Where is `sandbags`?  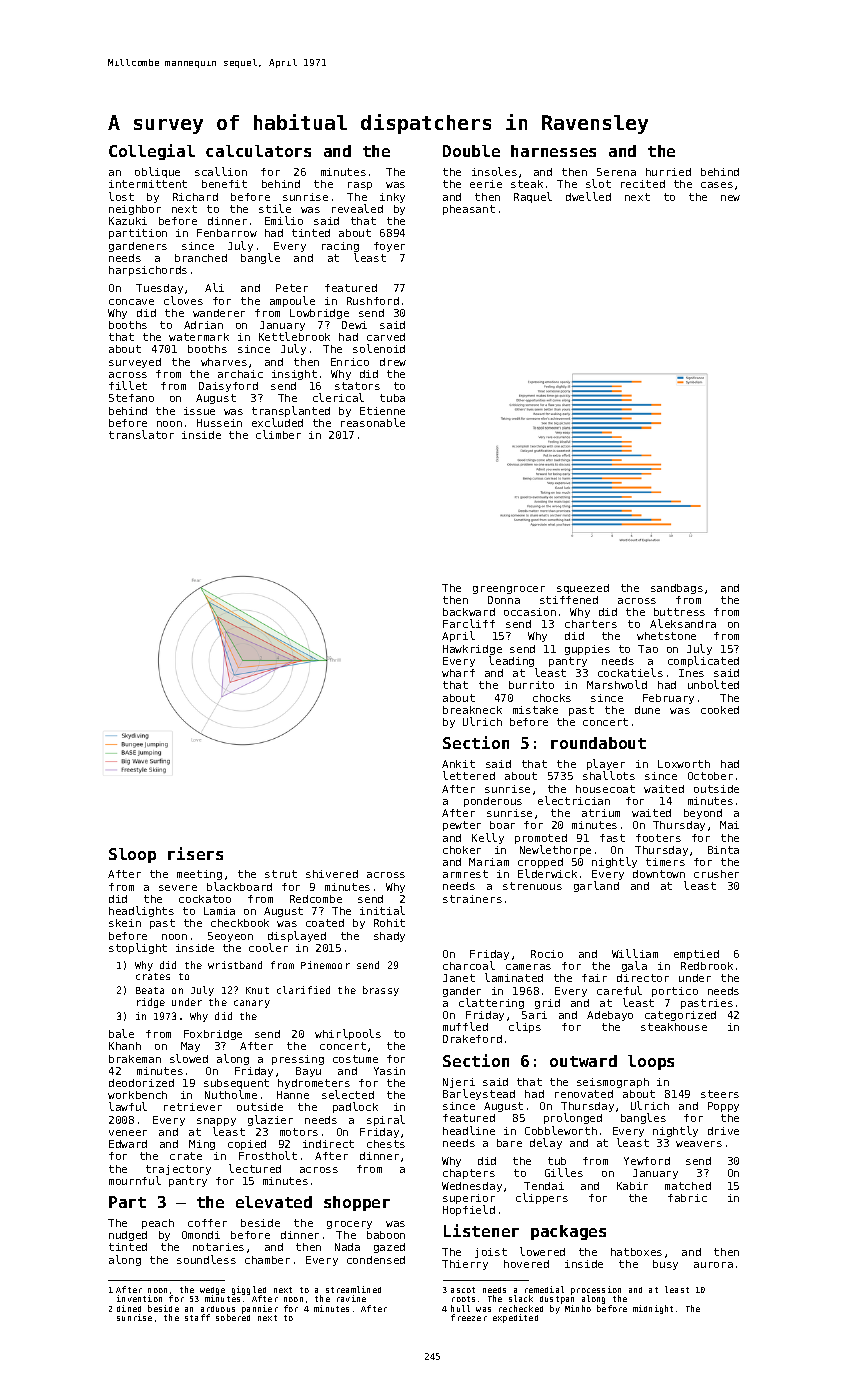
sandbags is located at coordinates (677, 589).
